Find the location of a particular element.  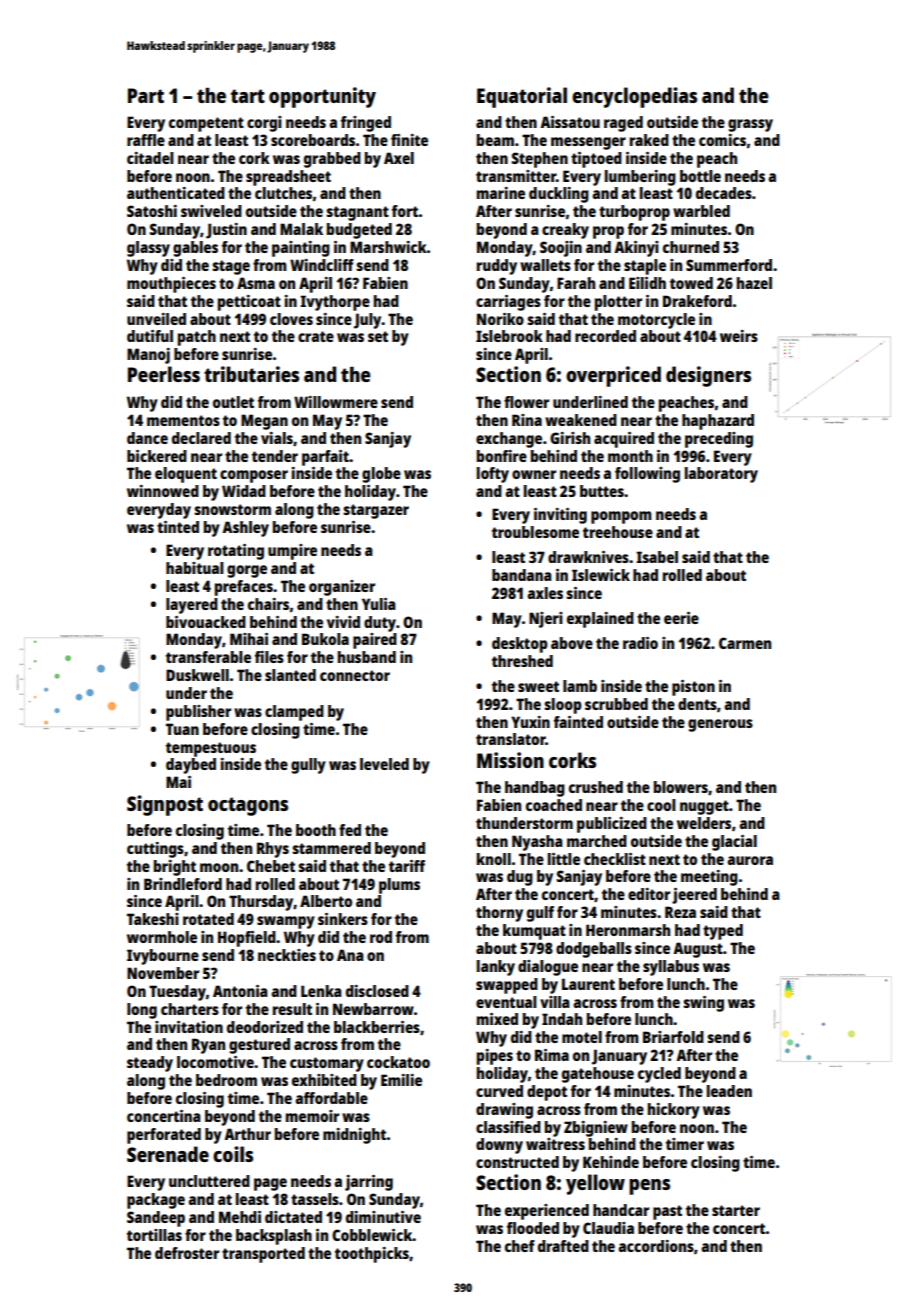

Noriko is located at coordinates (500, 319).
